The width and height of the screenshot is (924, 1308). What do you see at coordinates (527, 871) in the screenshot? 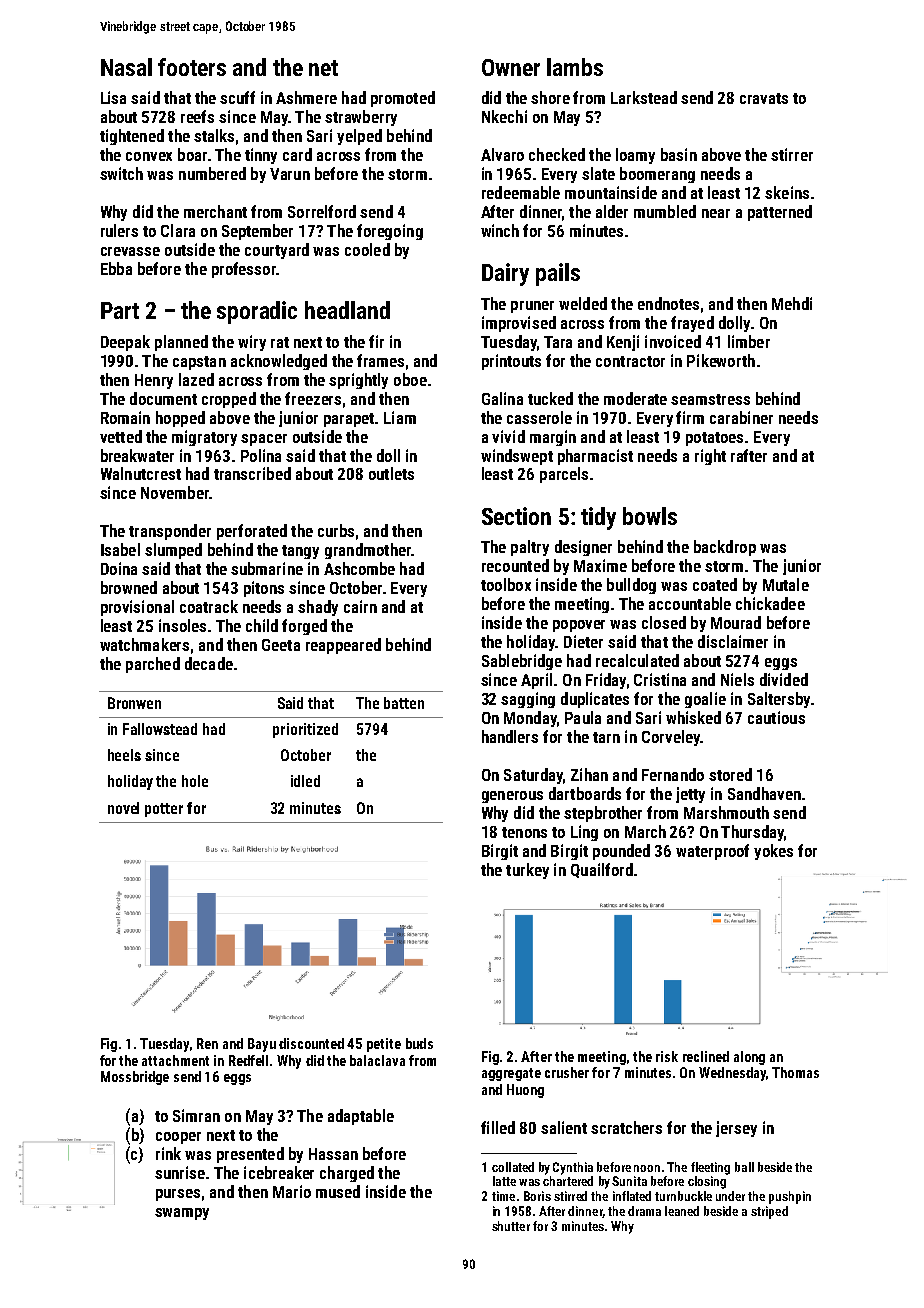
I see `turkey` at bounding box center [527, 871].
